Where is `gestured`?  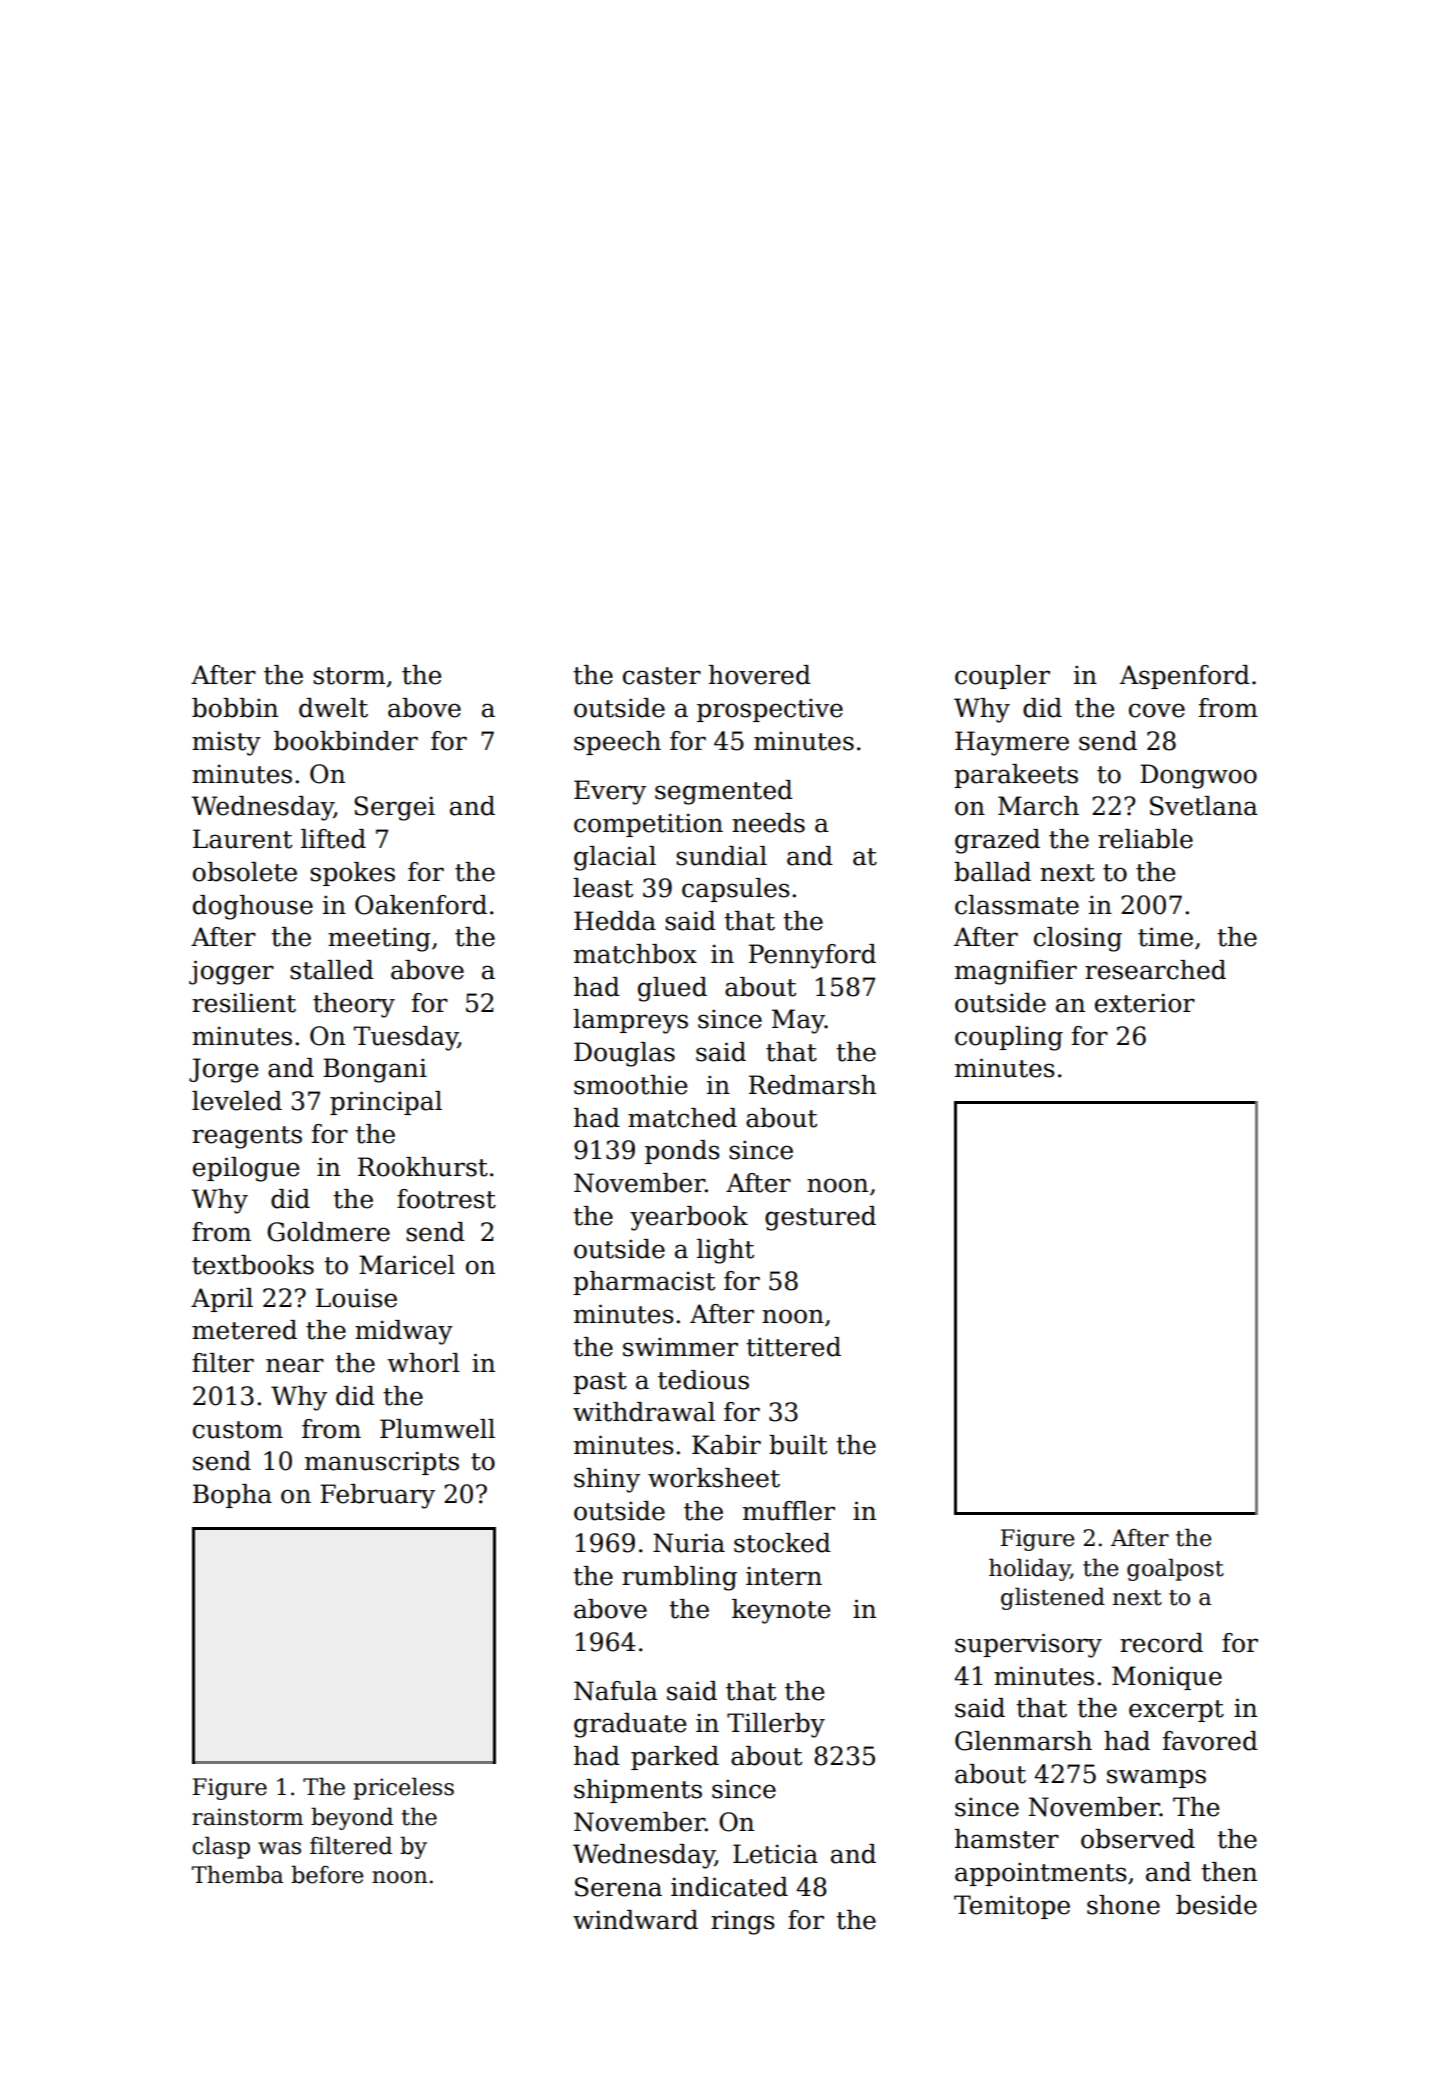 gestured is located at coordinates (820, 1218).
